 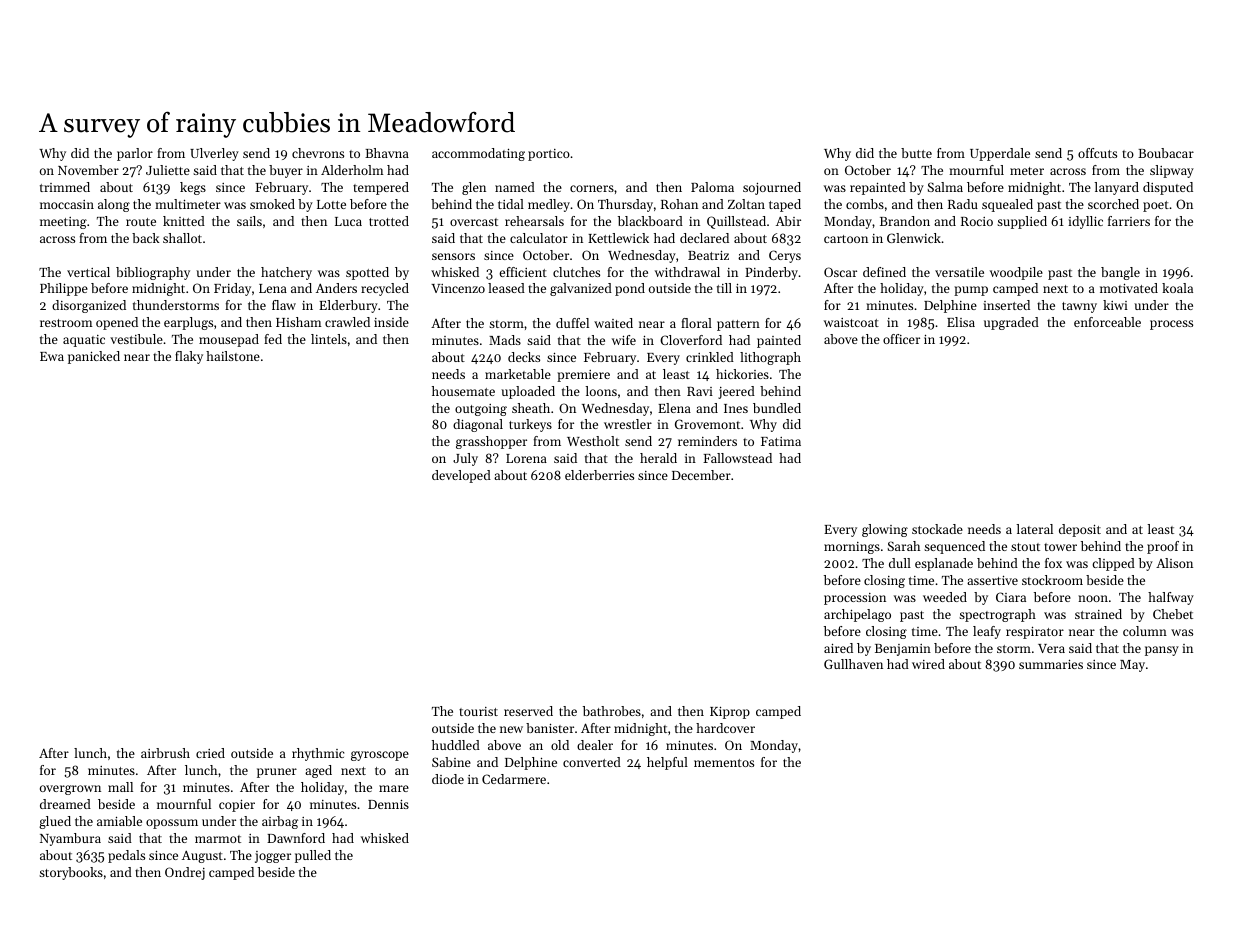 I want to click on Bhavna, so click(x=387, y=153).
